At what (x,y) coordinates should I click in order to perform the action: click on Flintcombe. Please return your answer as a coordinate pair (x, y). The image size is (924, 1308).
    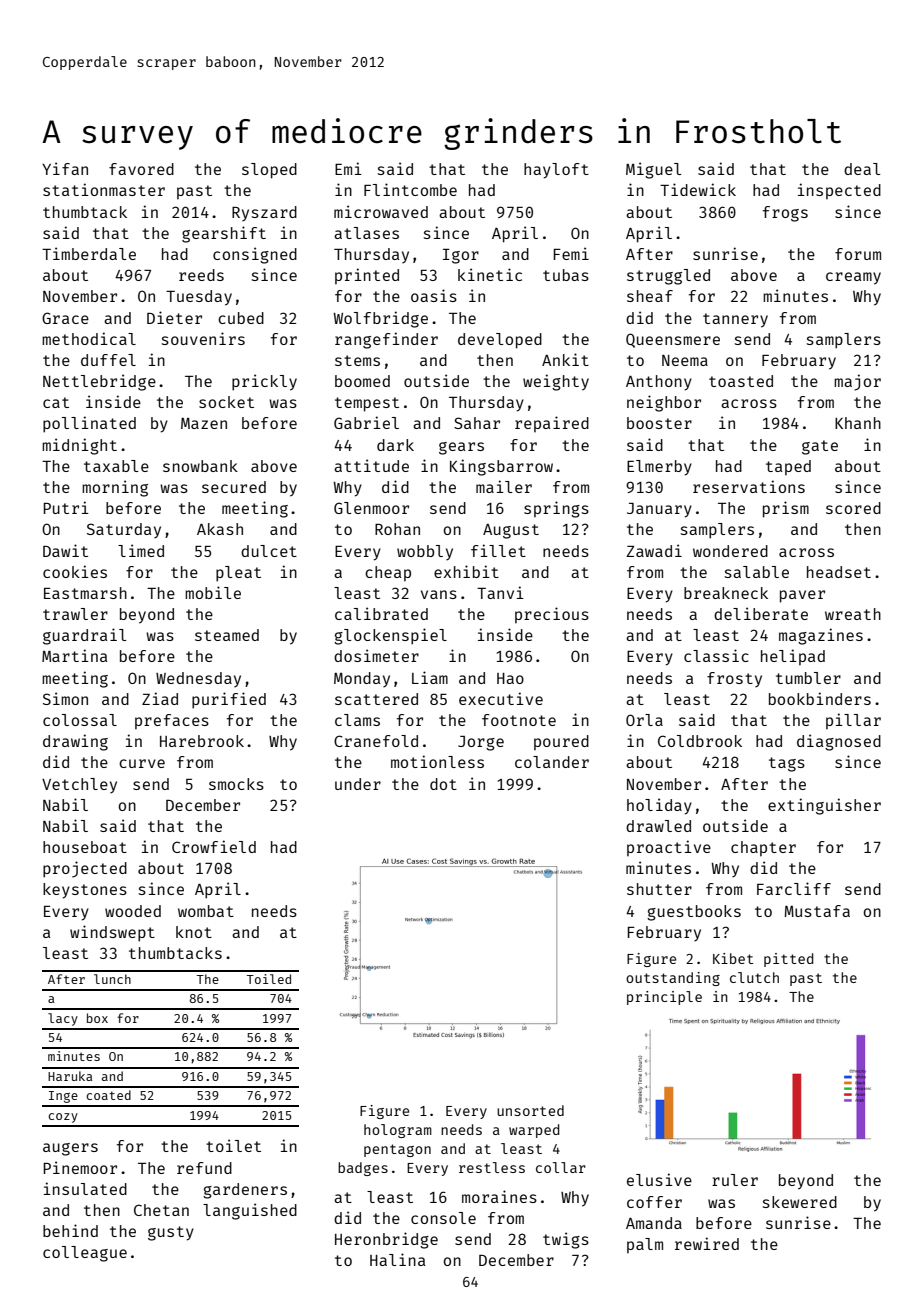
    Looking at the image, I should click on (410, 189).
